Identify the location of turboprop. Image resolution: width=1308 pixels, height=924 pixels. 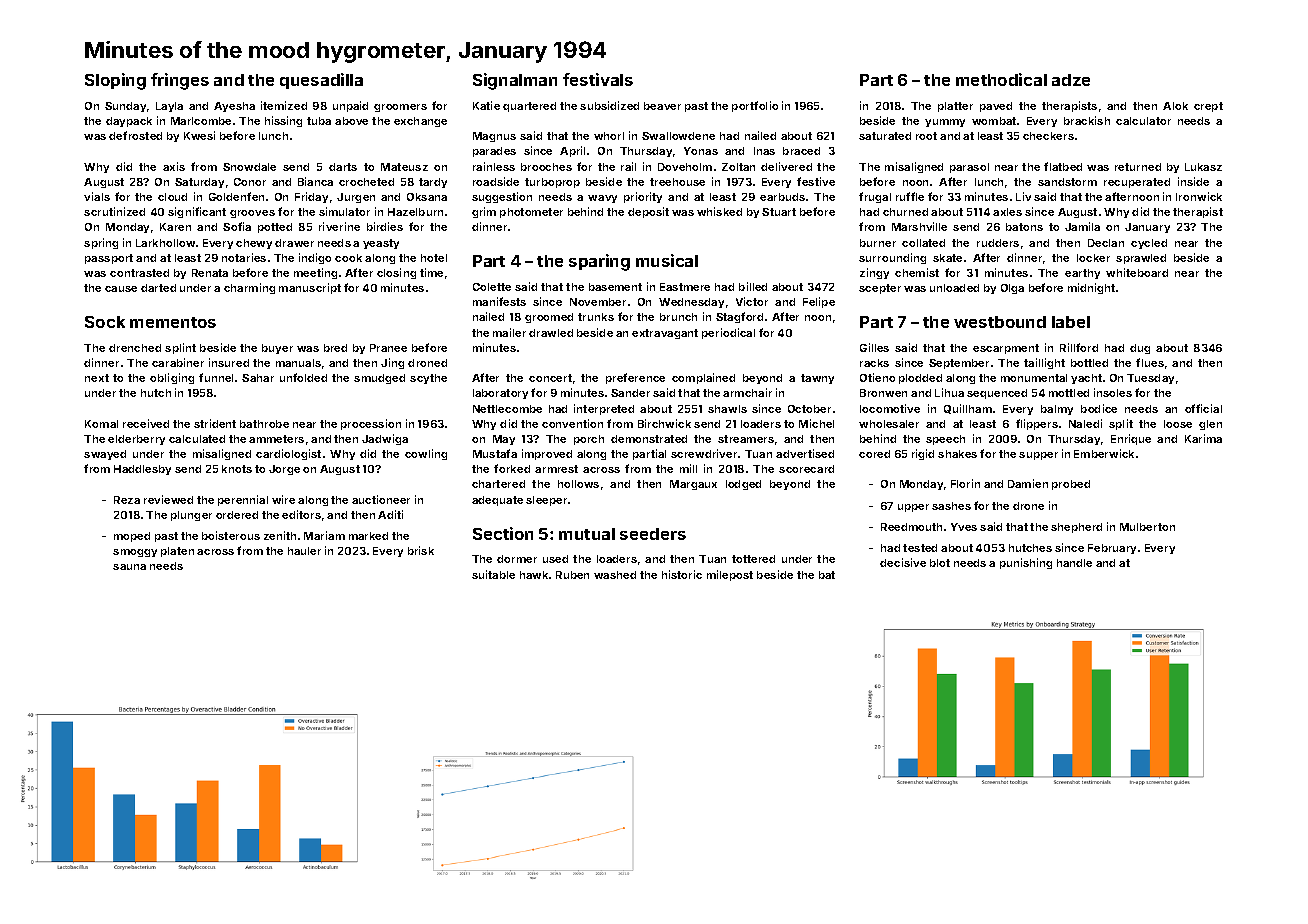
(552, 183).
